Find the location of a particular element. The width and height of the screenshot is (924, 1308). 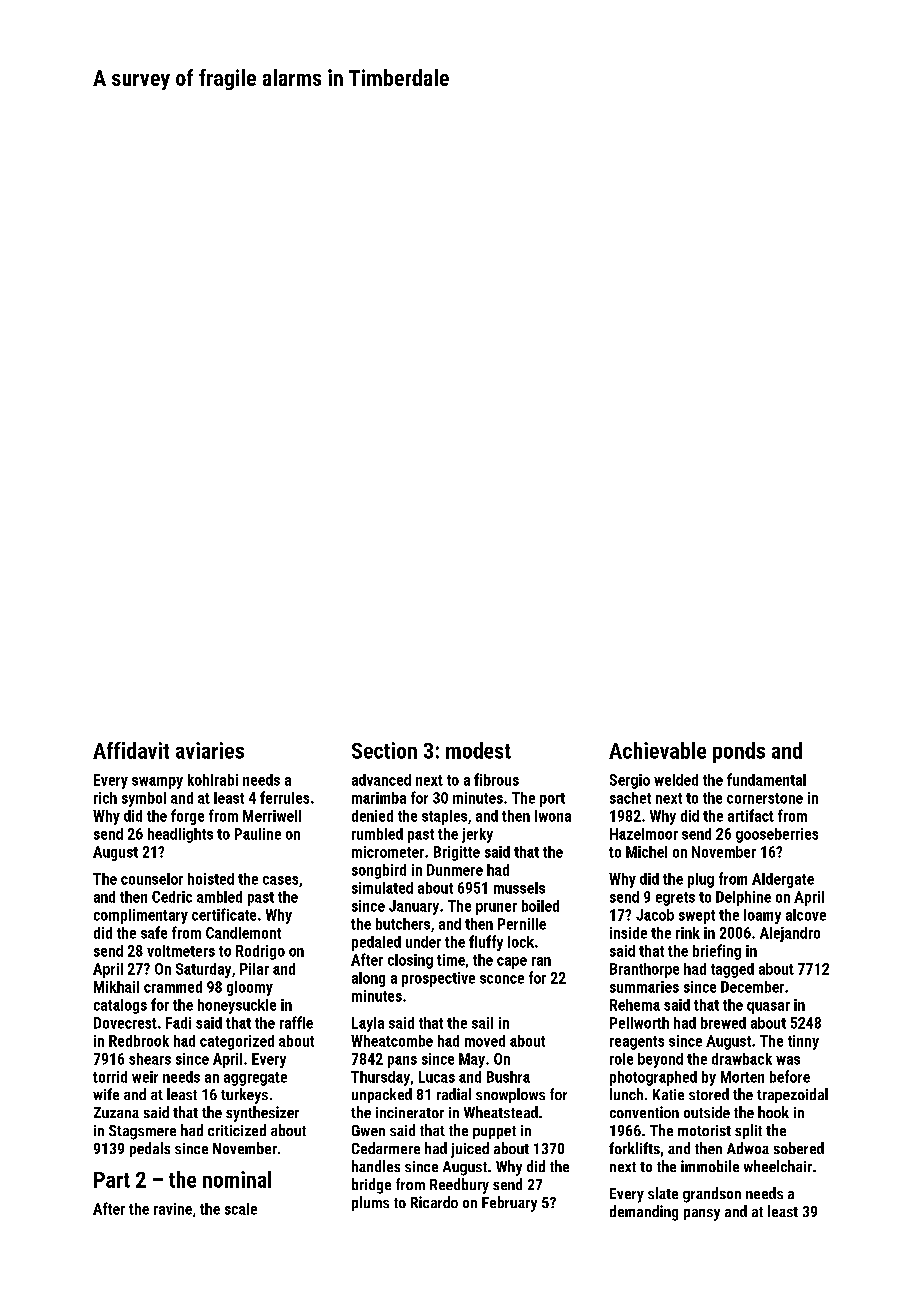

Hazelmoor is located at coordinates (644, 834).
